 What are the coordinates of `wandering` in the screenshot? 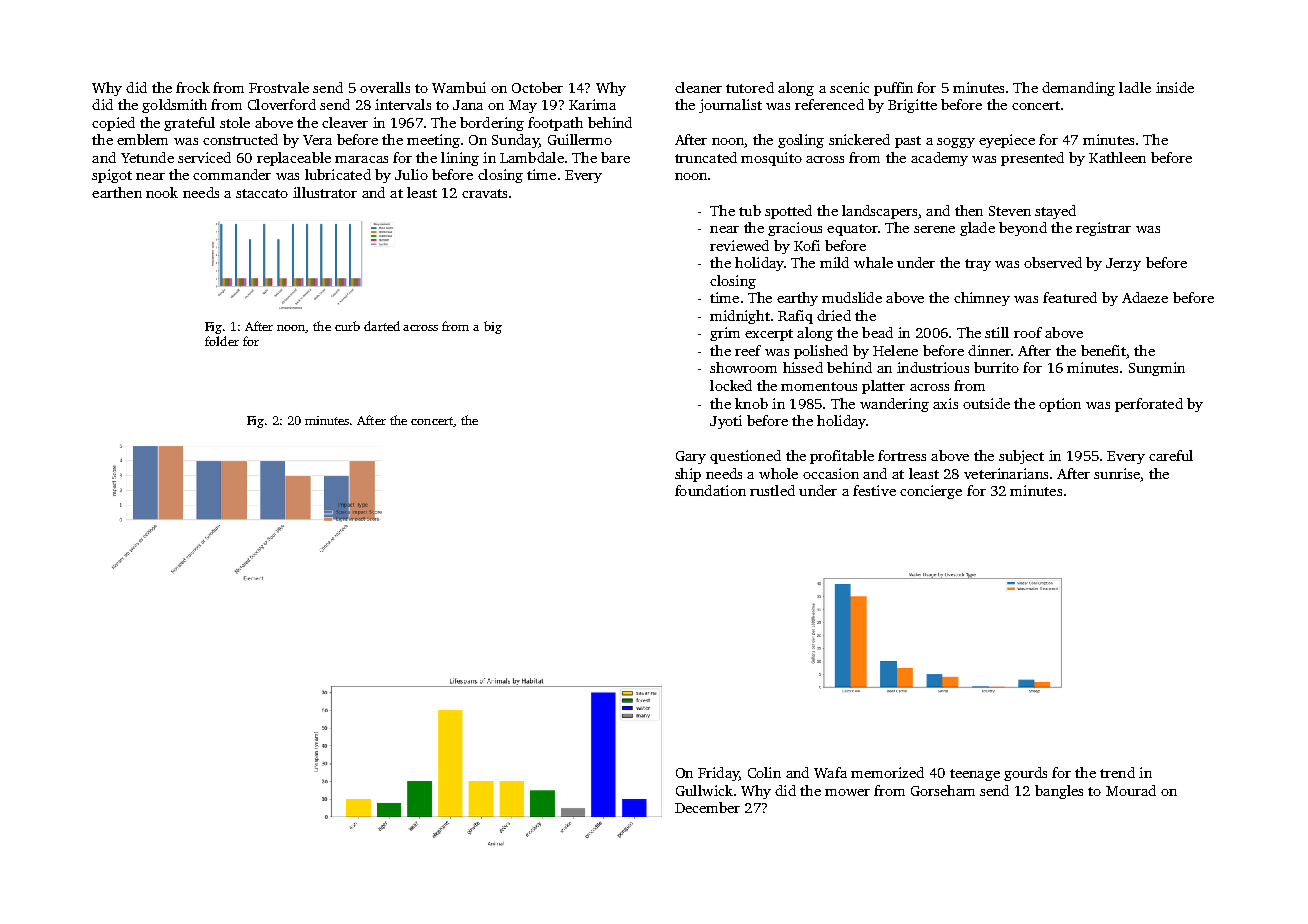 It's located at (894, 405).
